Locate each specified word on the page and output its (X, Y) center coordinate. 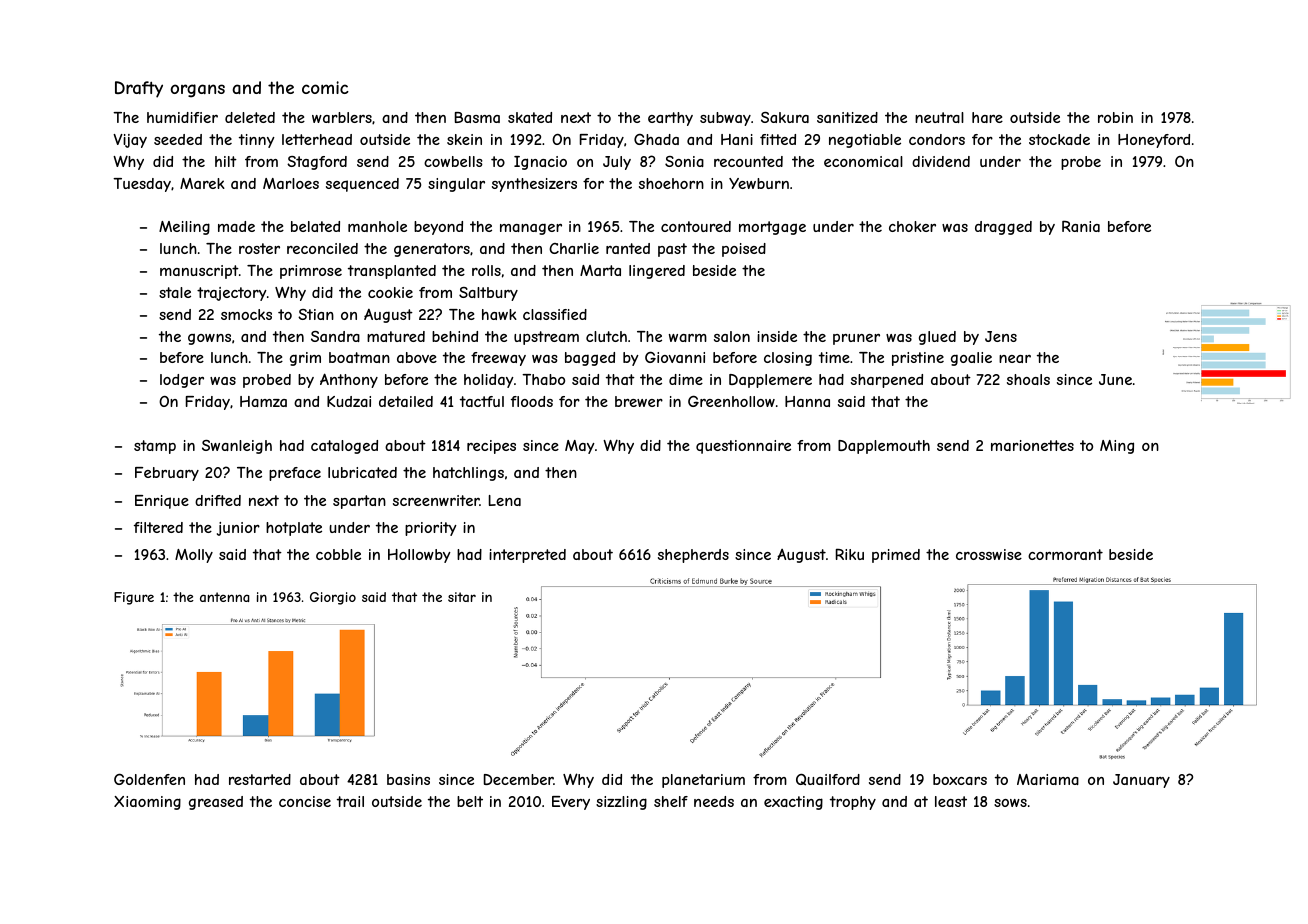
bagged (590, 359)
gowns (209, 339)
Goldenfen (149, 779)
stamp (155, 447)
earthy (670, 119)
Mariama (1048, 779)
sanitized (847, 117)
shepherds (693, 556)
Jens (1001, 336)
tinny (257, 141)
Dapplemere (770, 381)
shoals (1028, 379)
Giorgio (333, 598)
